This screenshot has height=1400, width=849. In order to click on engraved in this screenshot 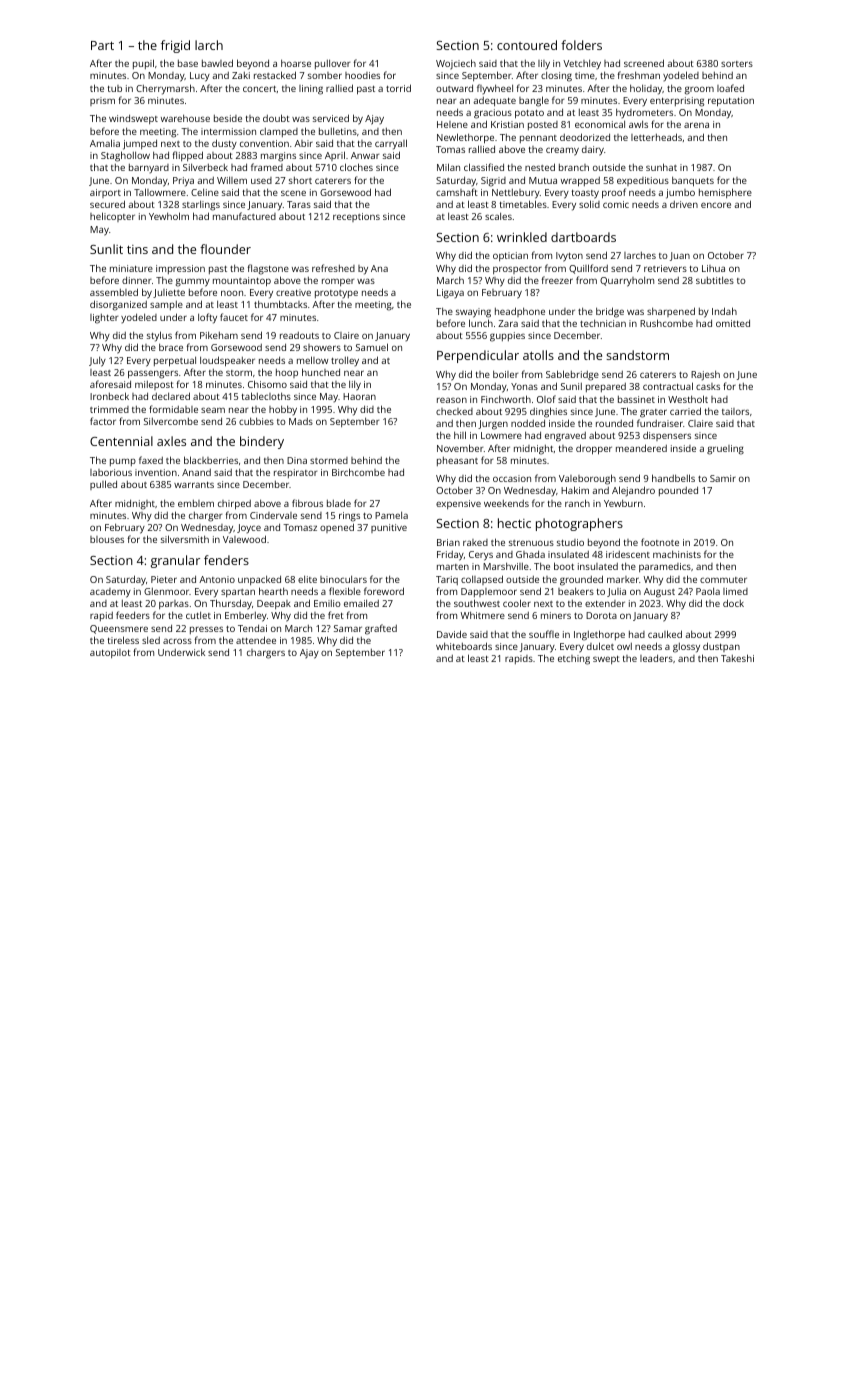, I will do `click(565, 437)`.
